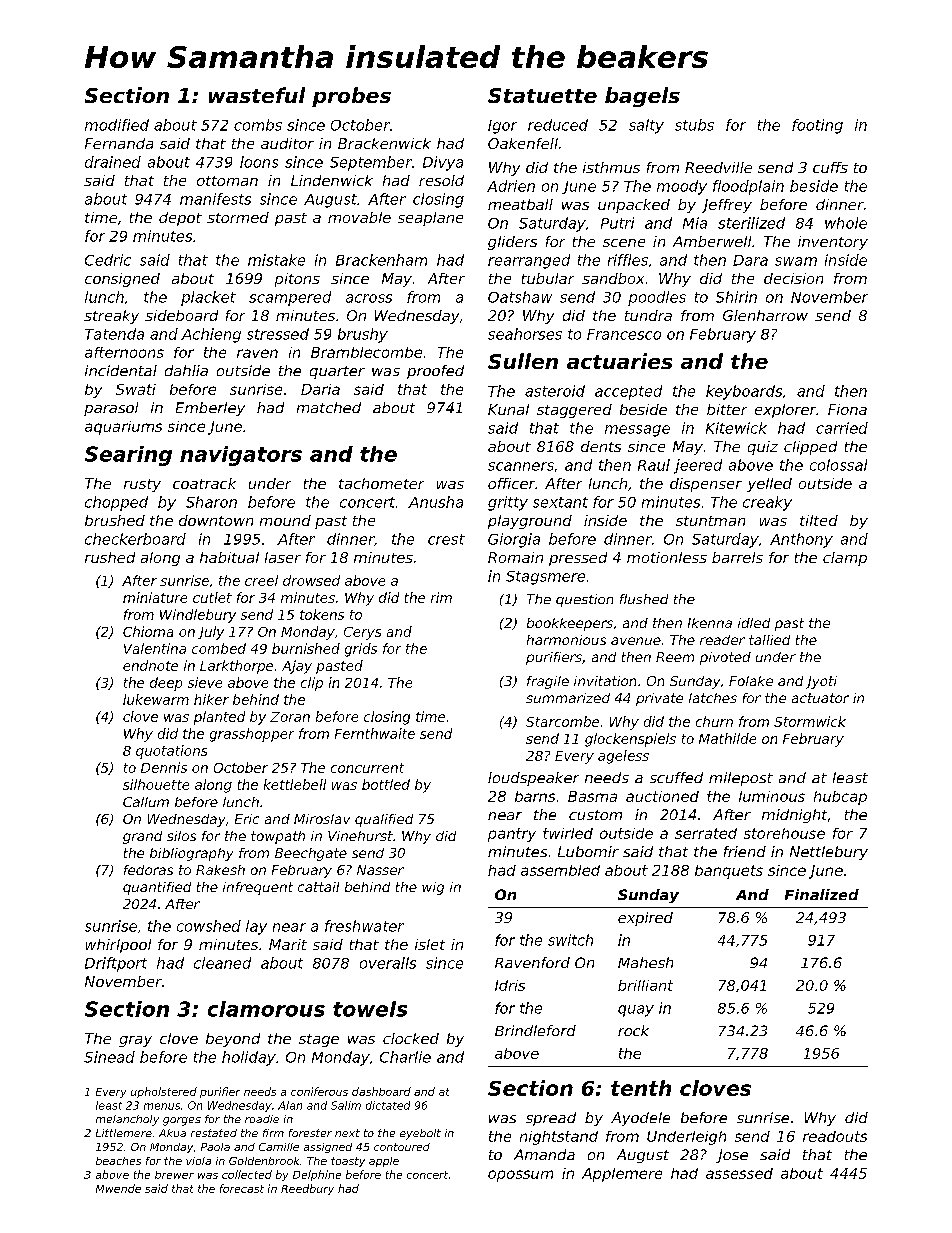 The height and width of the document is (1233, 952). Describe the element at coordinates (754, 623) in the document. I see `idled` at that location.
